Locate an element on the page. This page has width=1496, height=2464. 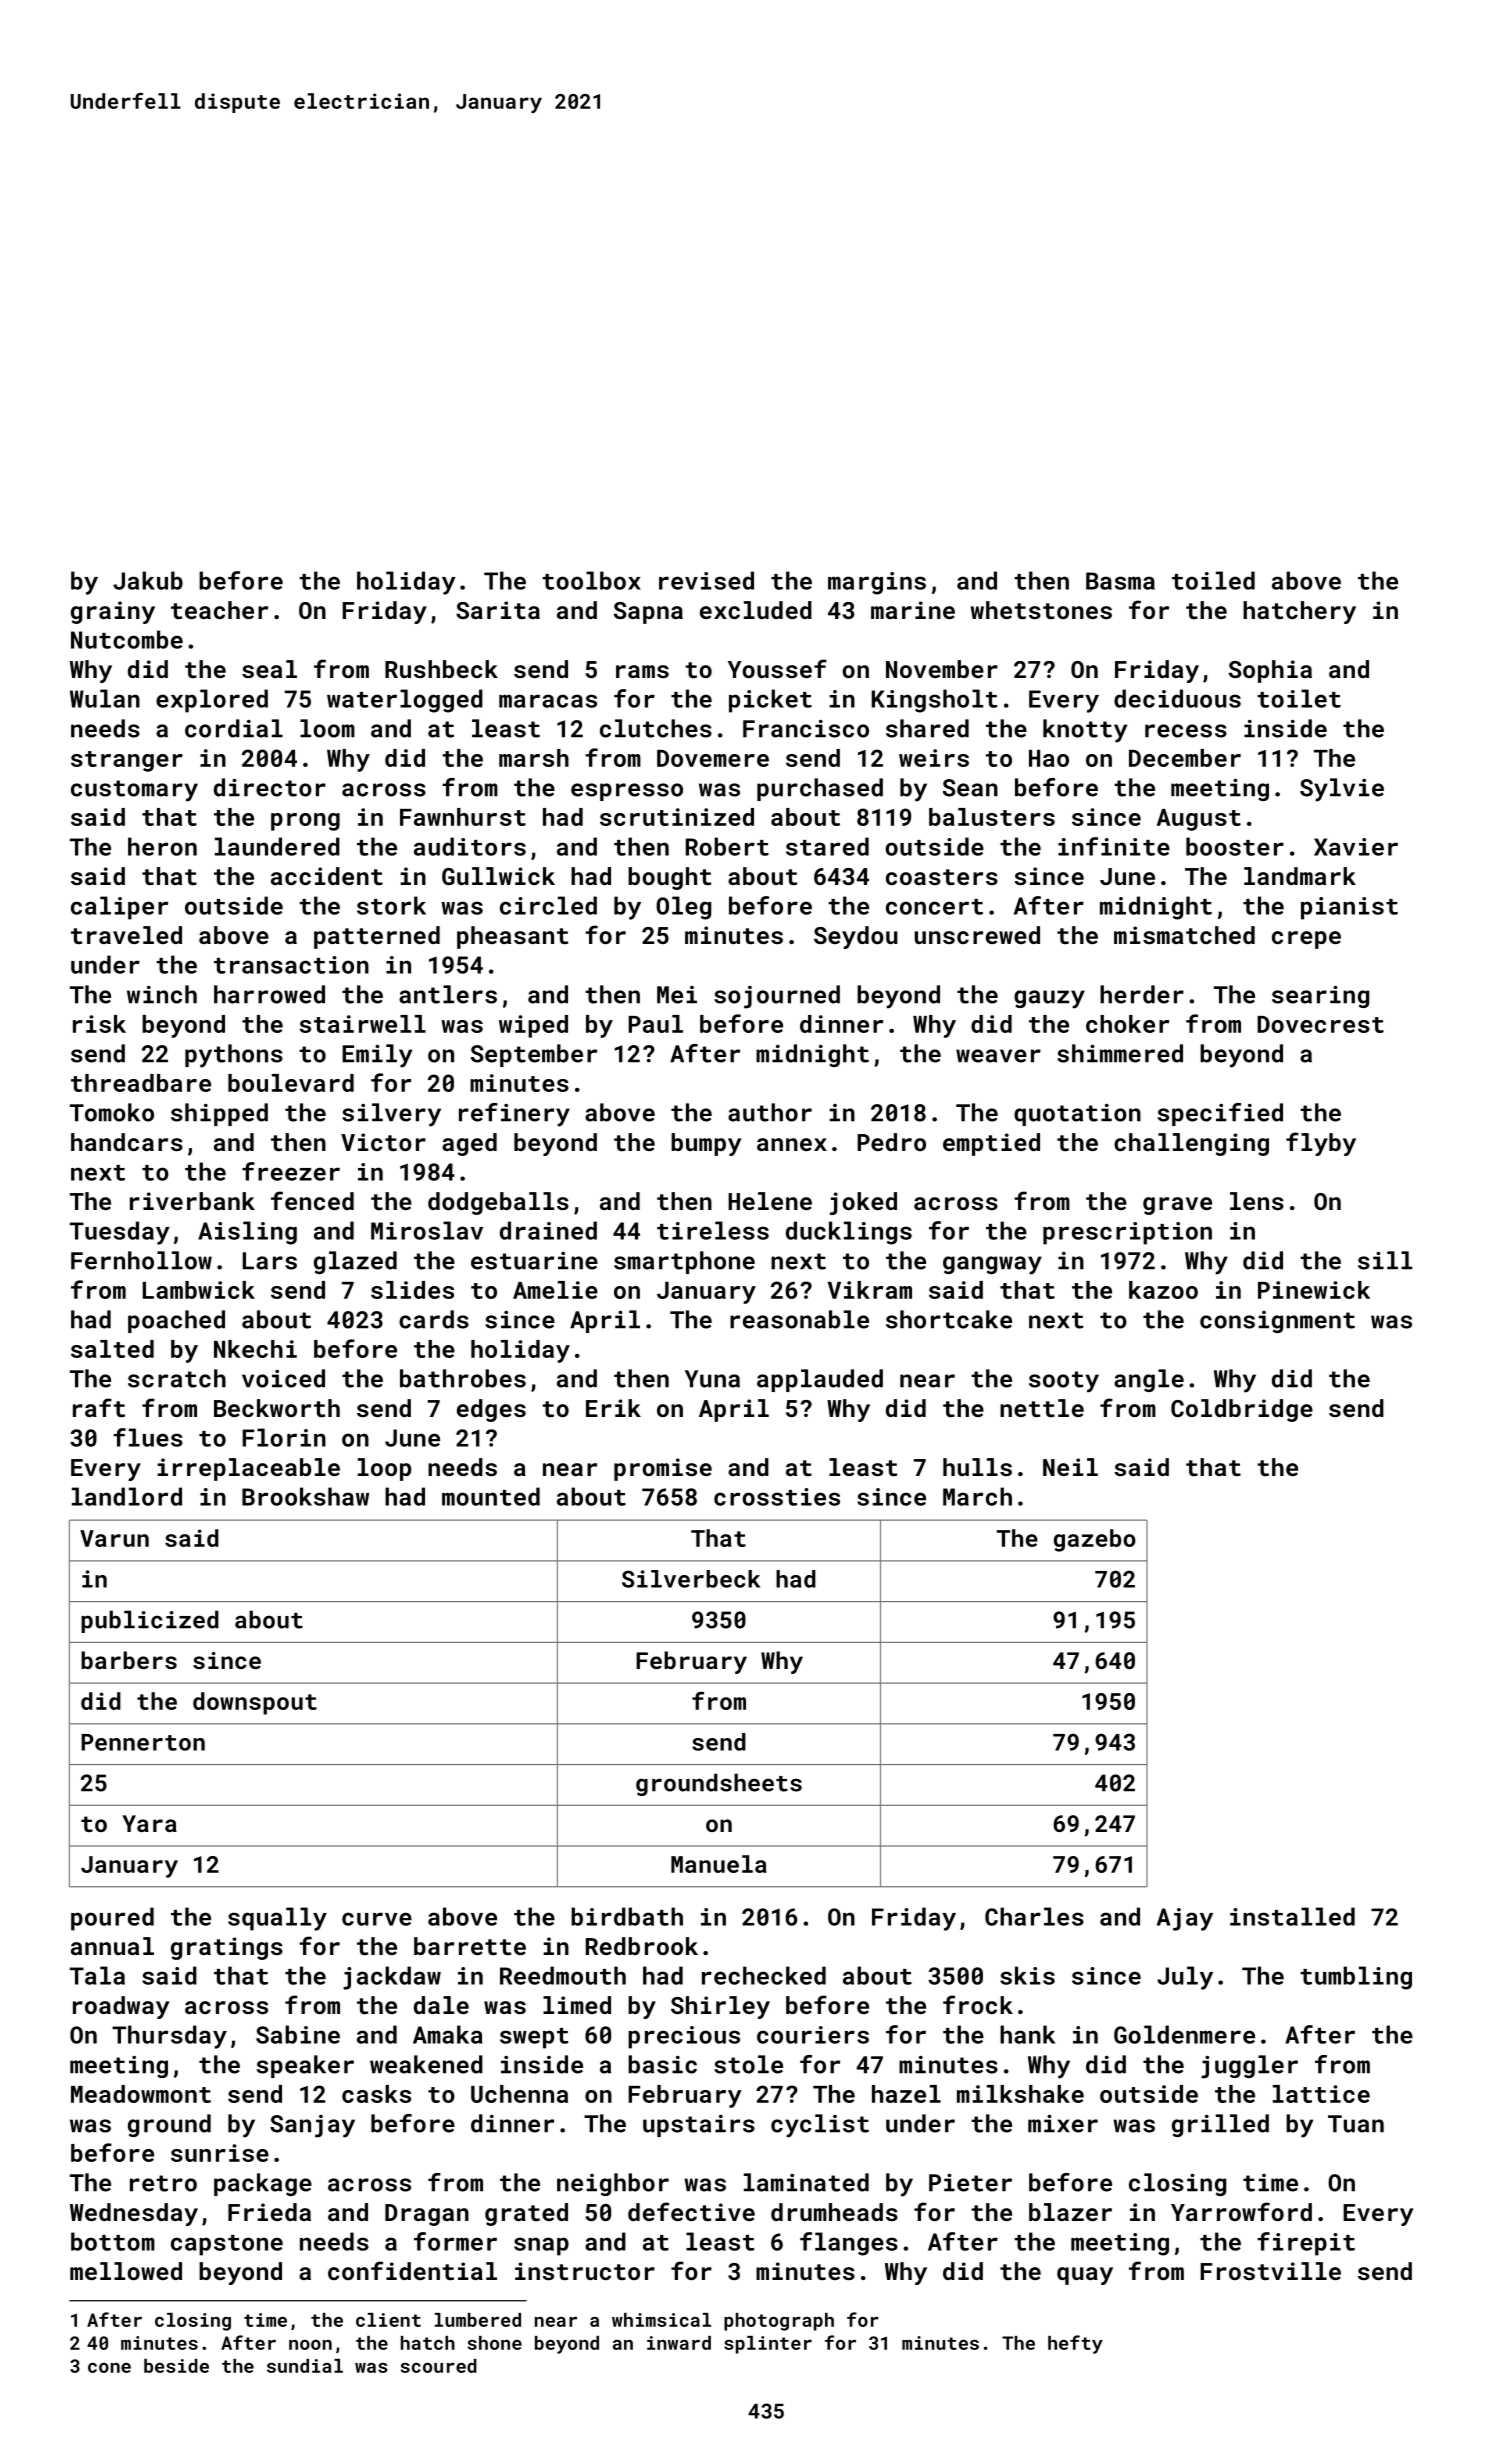
Silverbeck is located at coordinates (691, 1579).
